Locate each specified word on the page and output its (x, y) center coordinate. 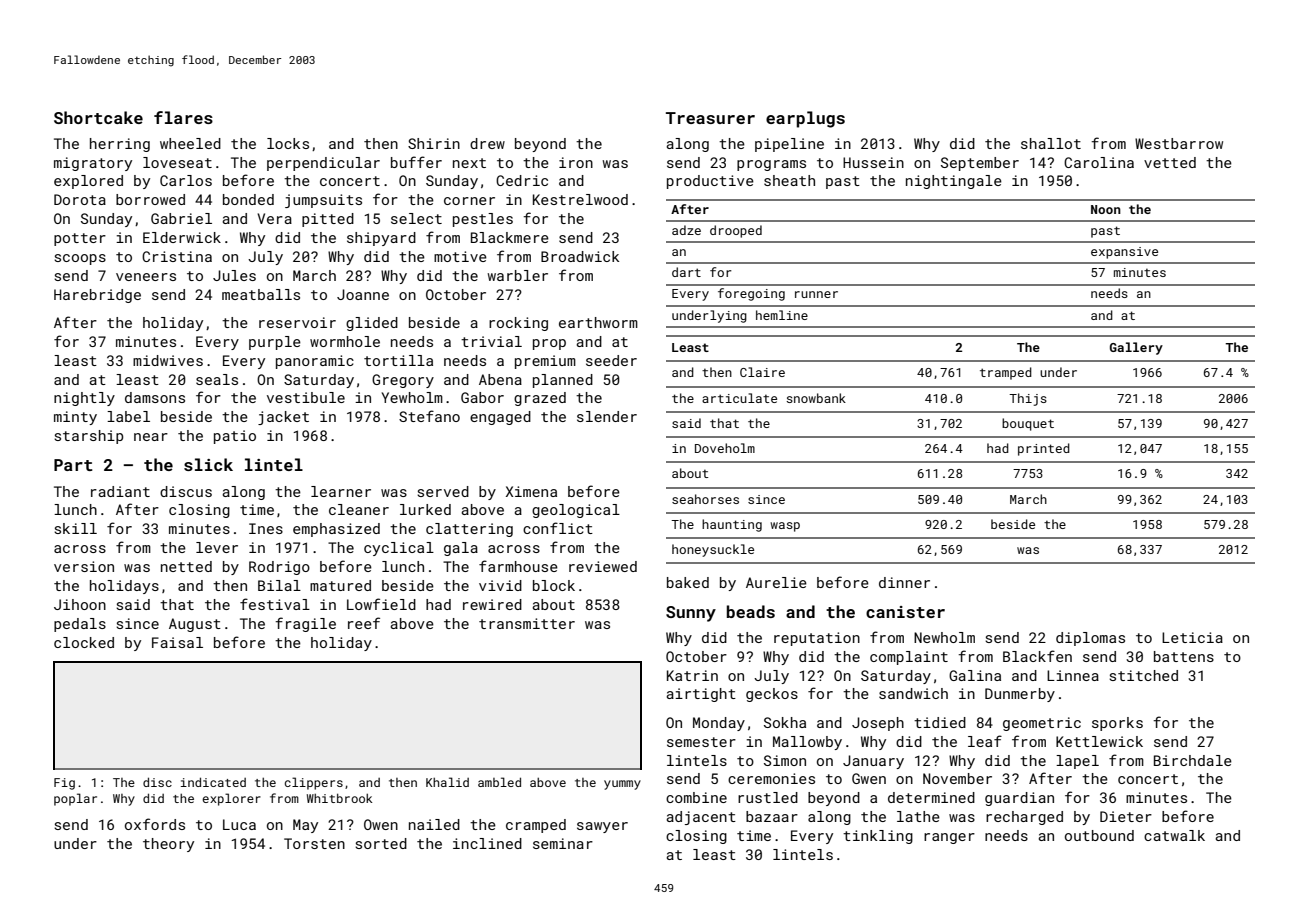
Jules (234, 275)
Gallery (1136, 348)
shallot (1051, 143)
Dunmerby (1020, 695)
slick (208, 464)
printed (1044, 449)
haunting (732, 525)
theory (168, 845)
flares (183, 117)
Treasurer (710, 118)
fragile (305, 624)
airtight (701, 695)
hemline (782, 315)
